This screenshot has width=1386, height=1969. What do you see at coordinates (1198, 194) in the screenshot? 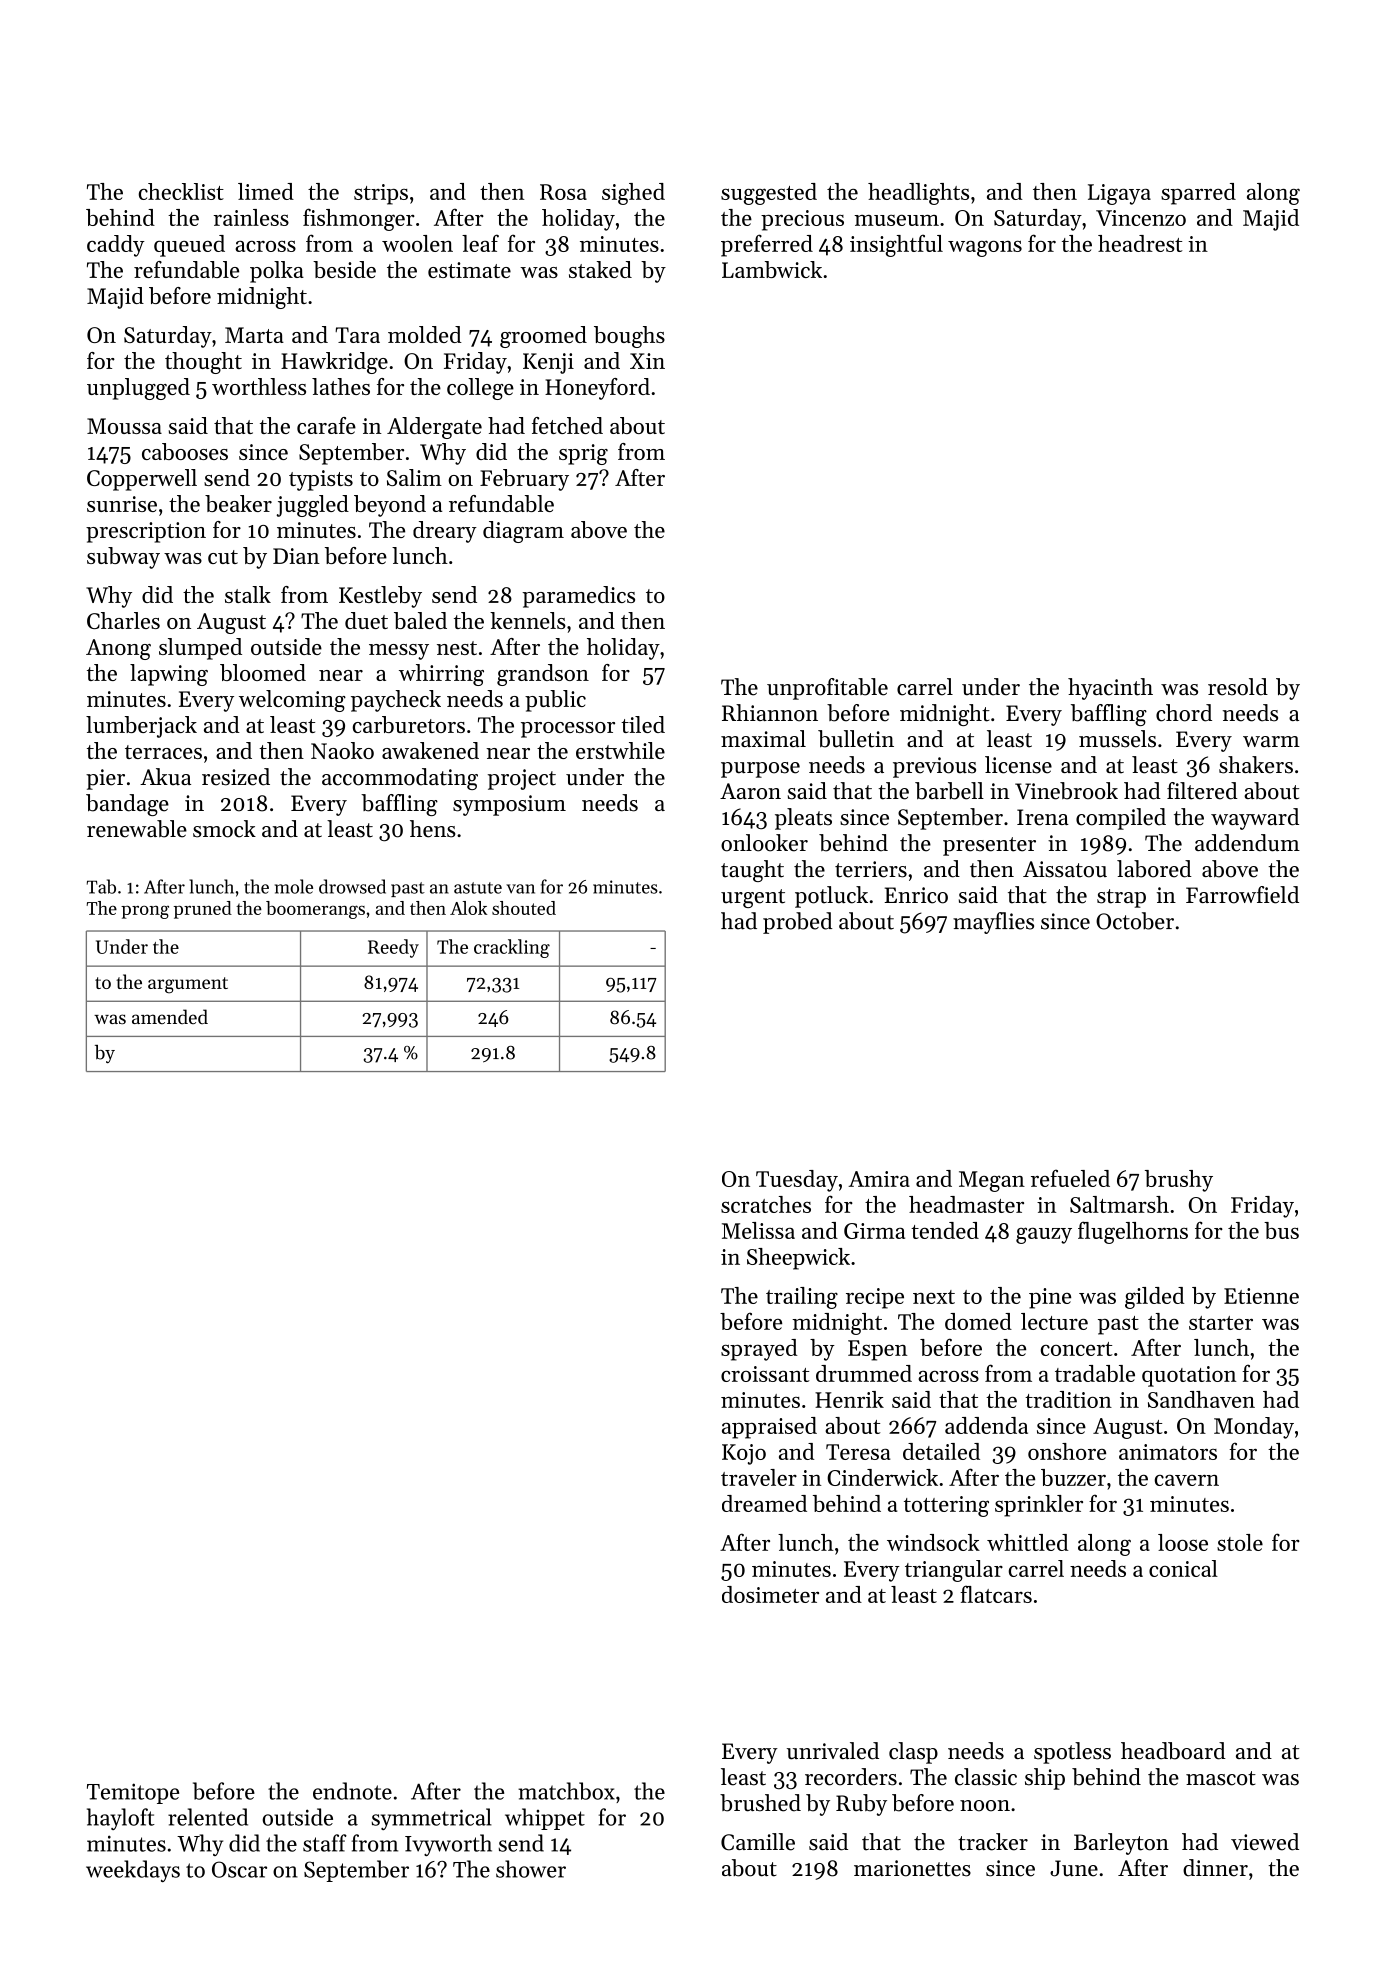
I see `sparred` at bounding box center [1198, 194].
